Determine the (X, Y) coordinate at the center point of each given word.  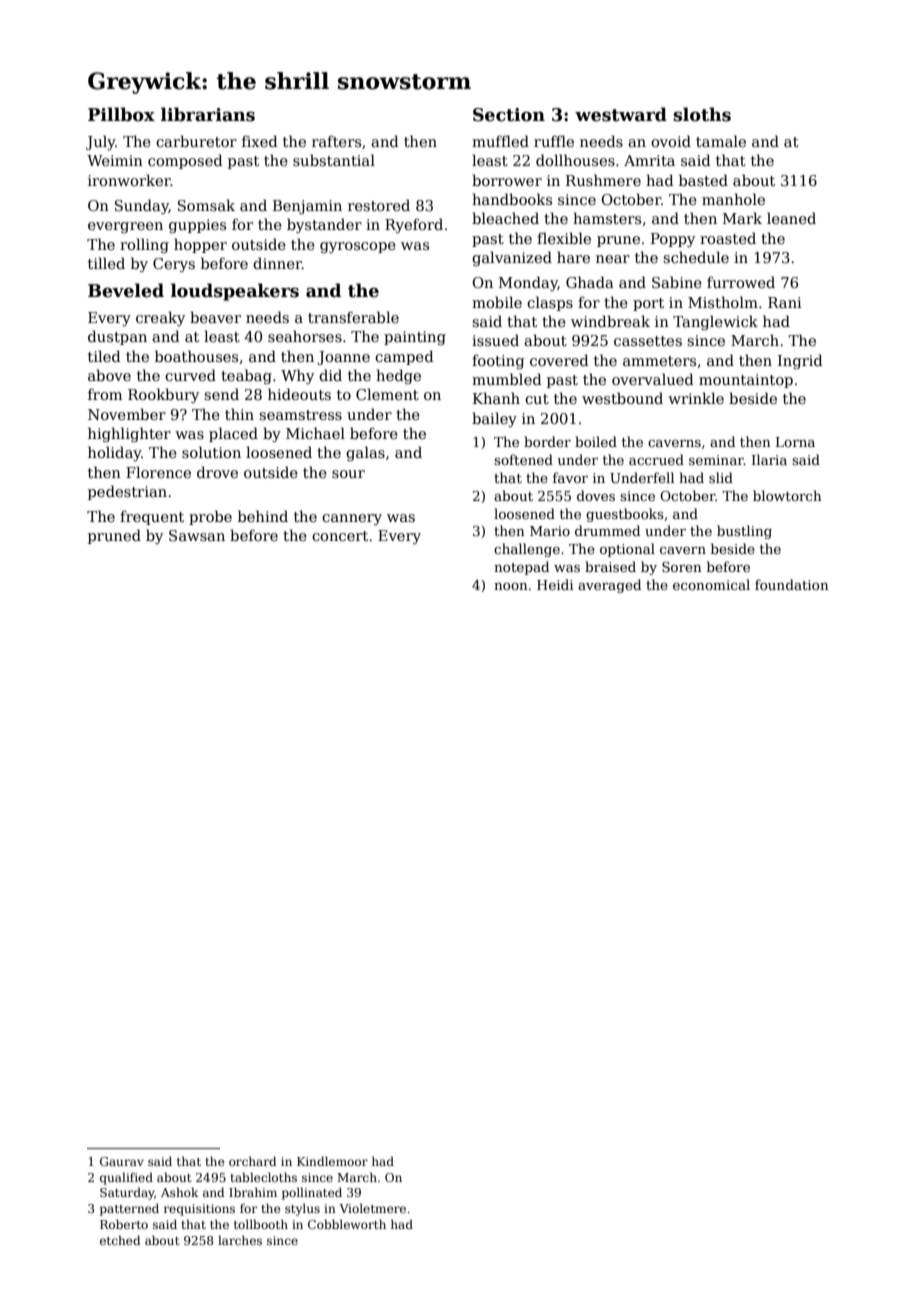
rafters (336, 141)
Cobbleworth (347, 1224)
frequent (152, 517)
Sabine (677, 282)
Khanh (496, 398)
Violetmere (372, 1208)
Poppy (673, 240)
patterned (129, 1209)
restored (379, 205)
